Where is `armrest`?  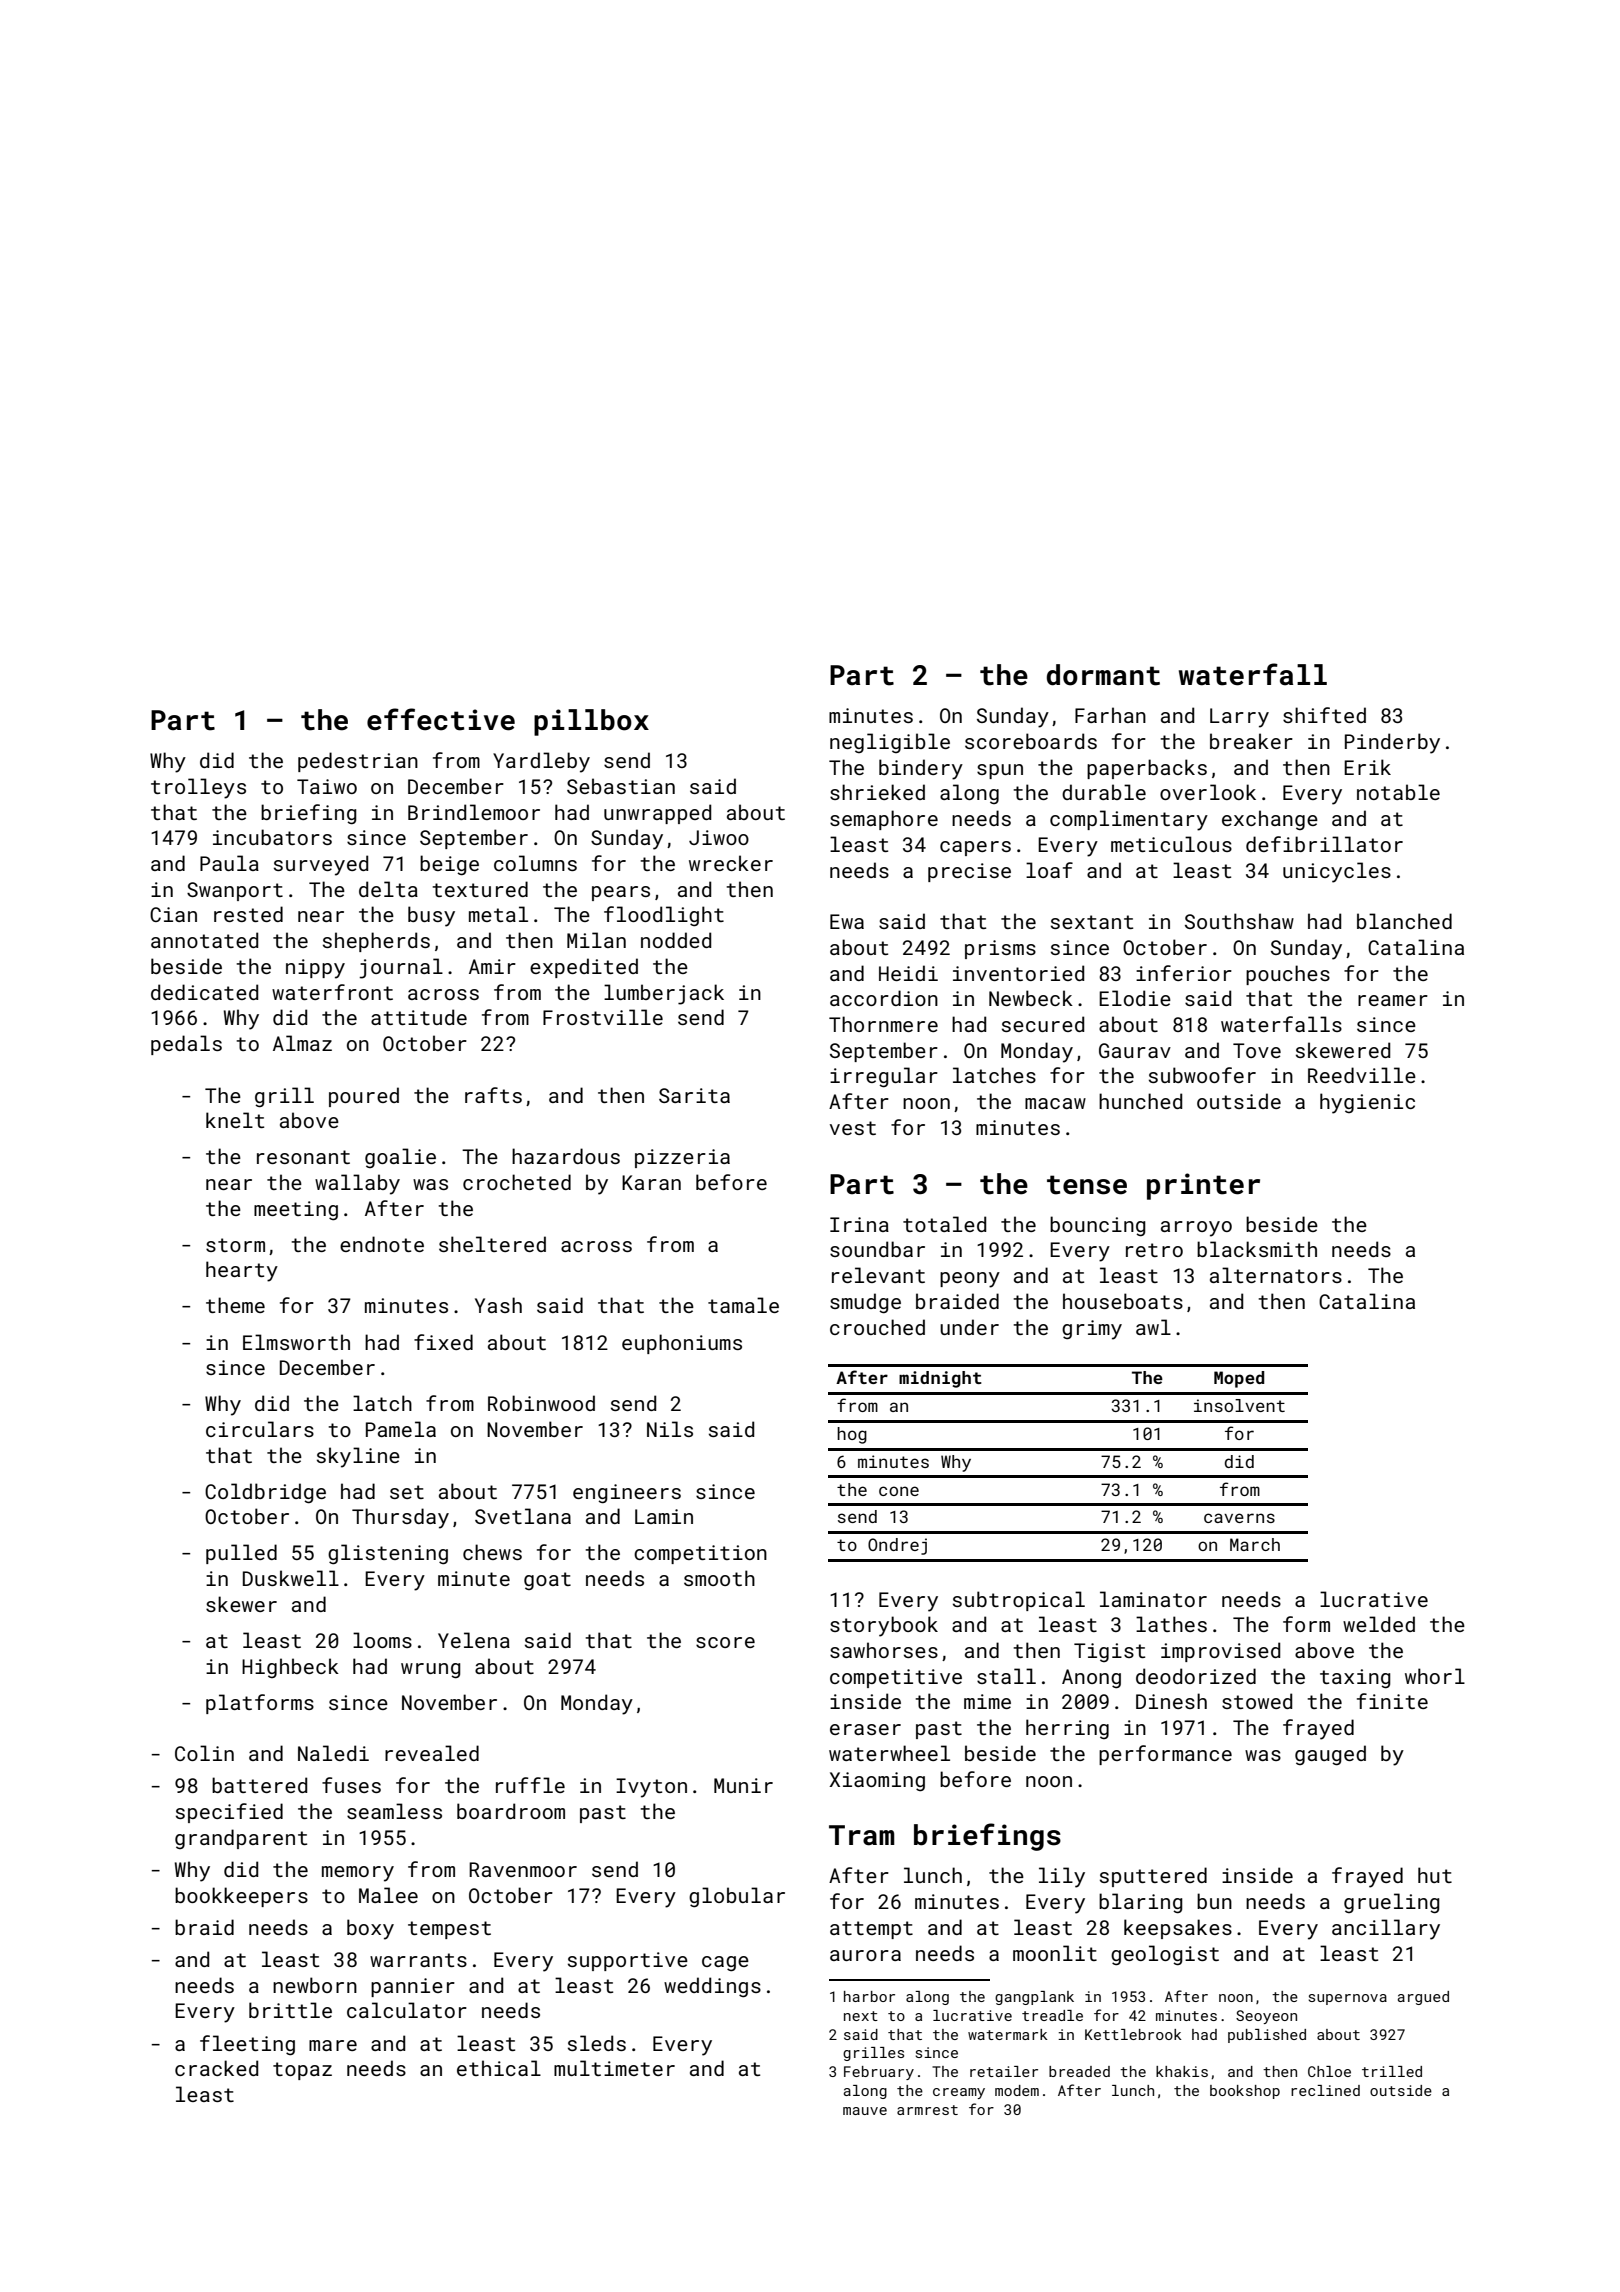
armrest is located at coordinates (927, 2110).
